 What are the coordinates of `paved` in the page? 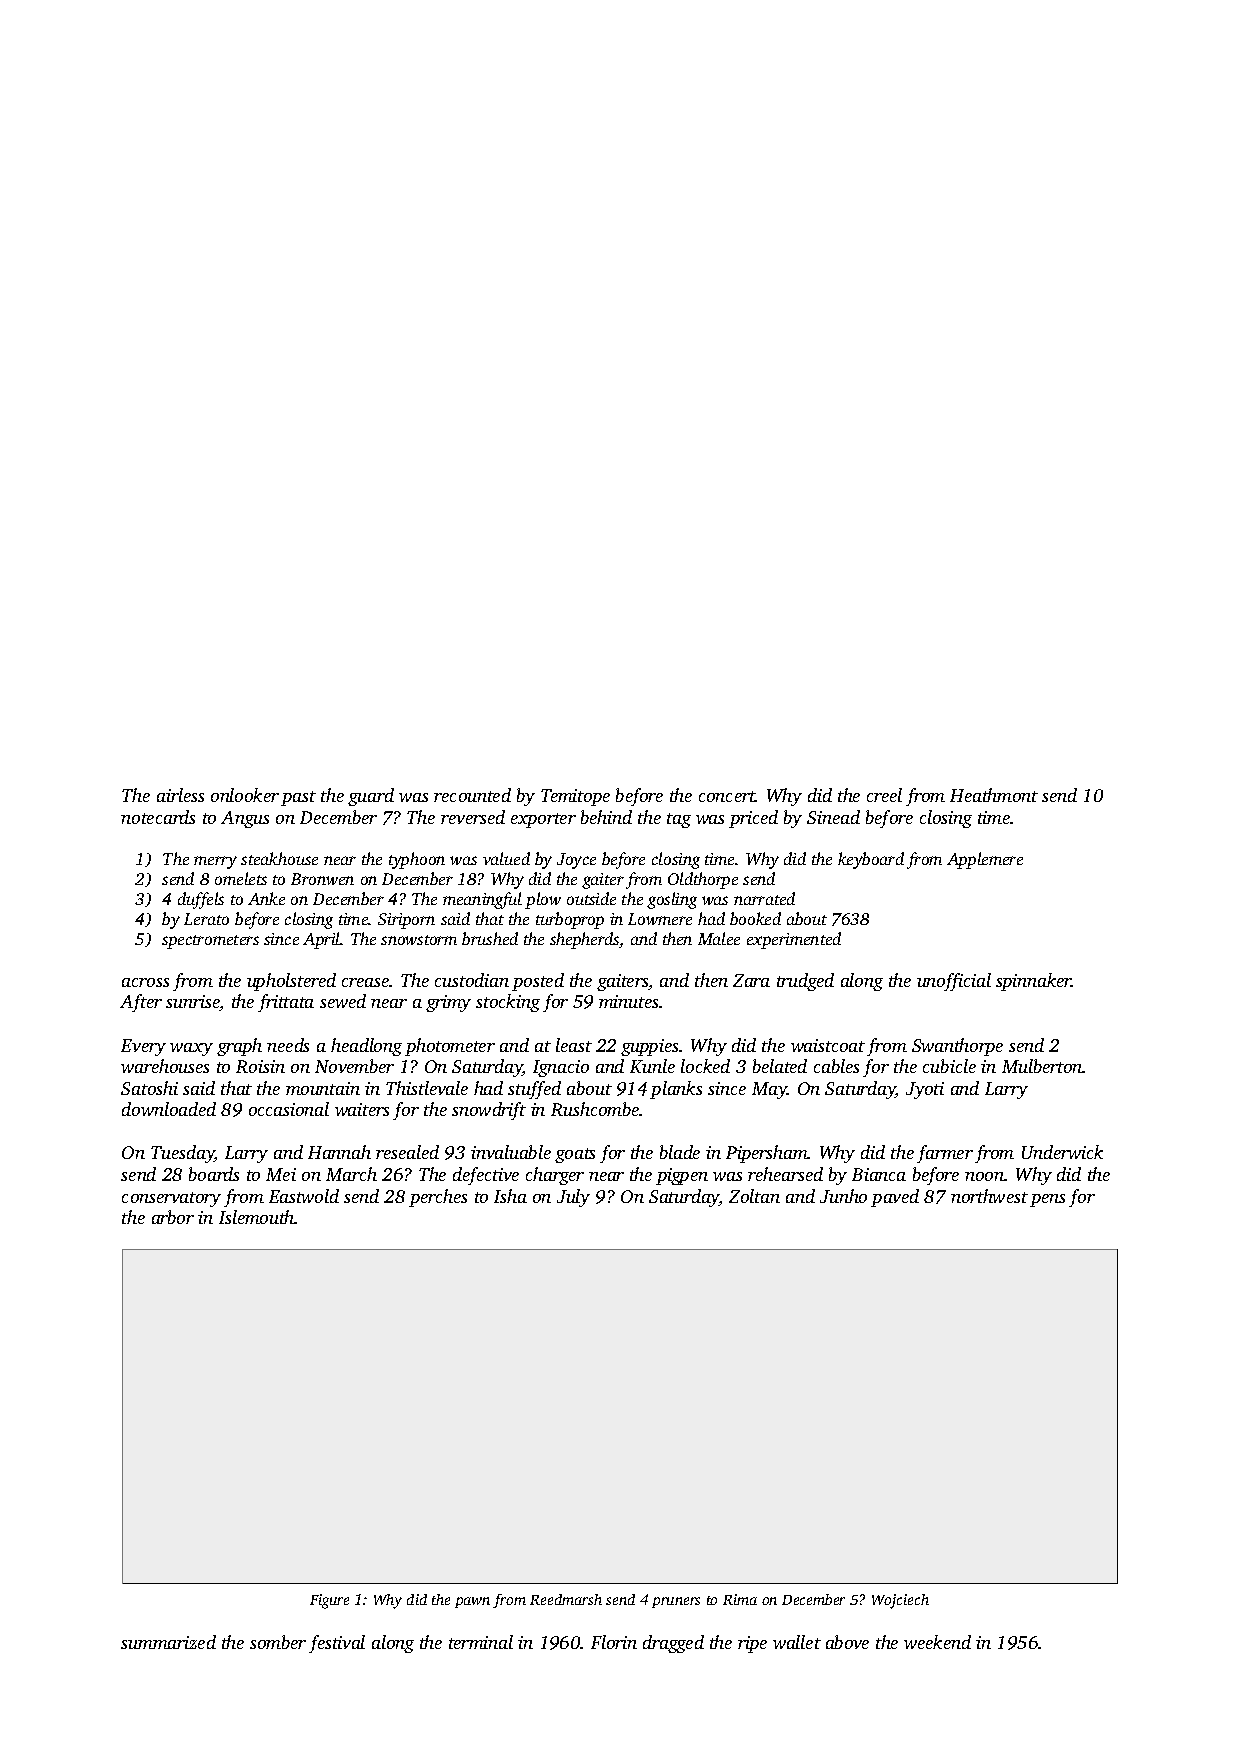 It's located at (895, 1198).
